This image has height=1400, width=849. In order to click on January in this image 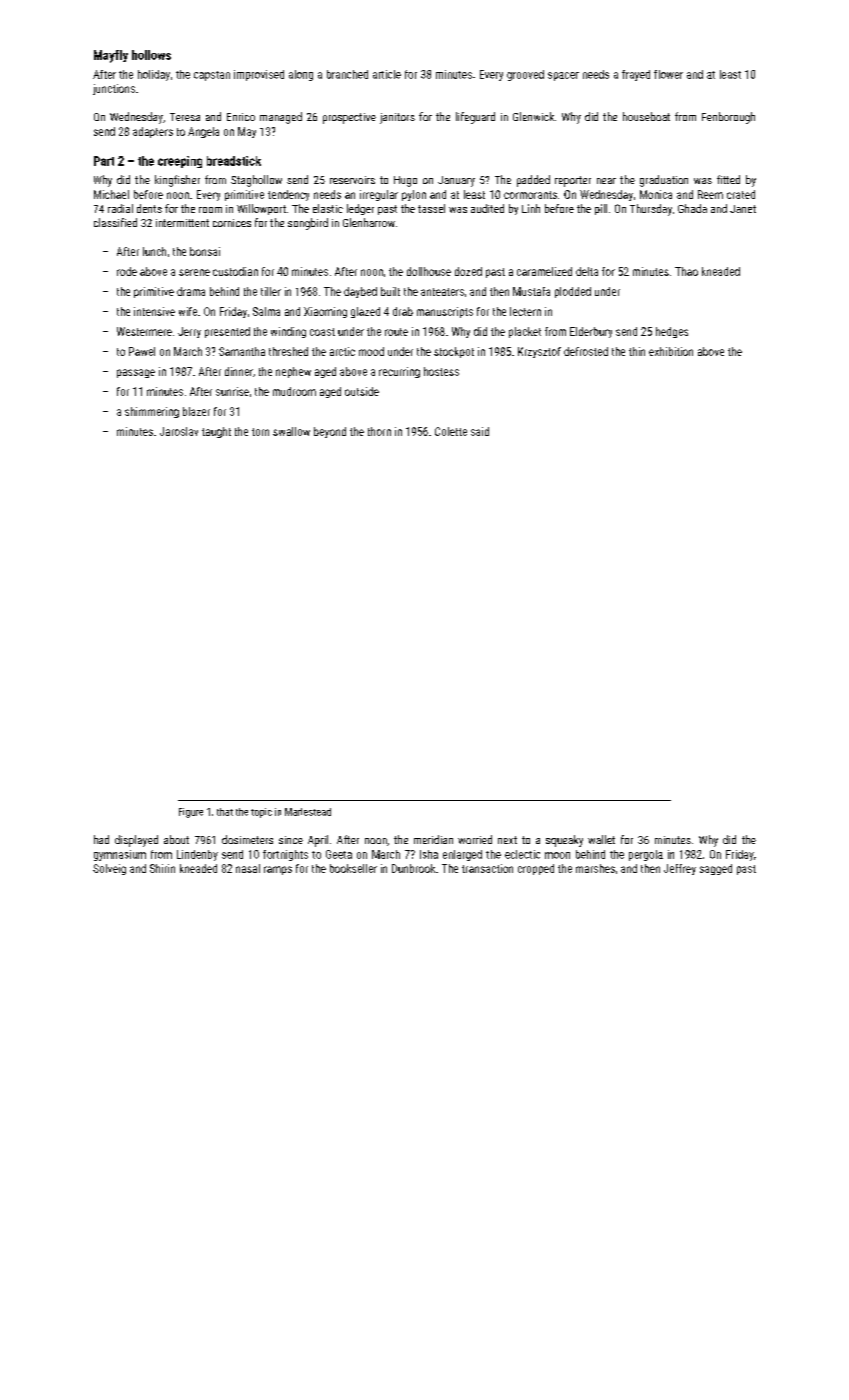, I will do `click(456, 181)`.
